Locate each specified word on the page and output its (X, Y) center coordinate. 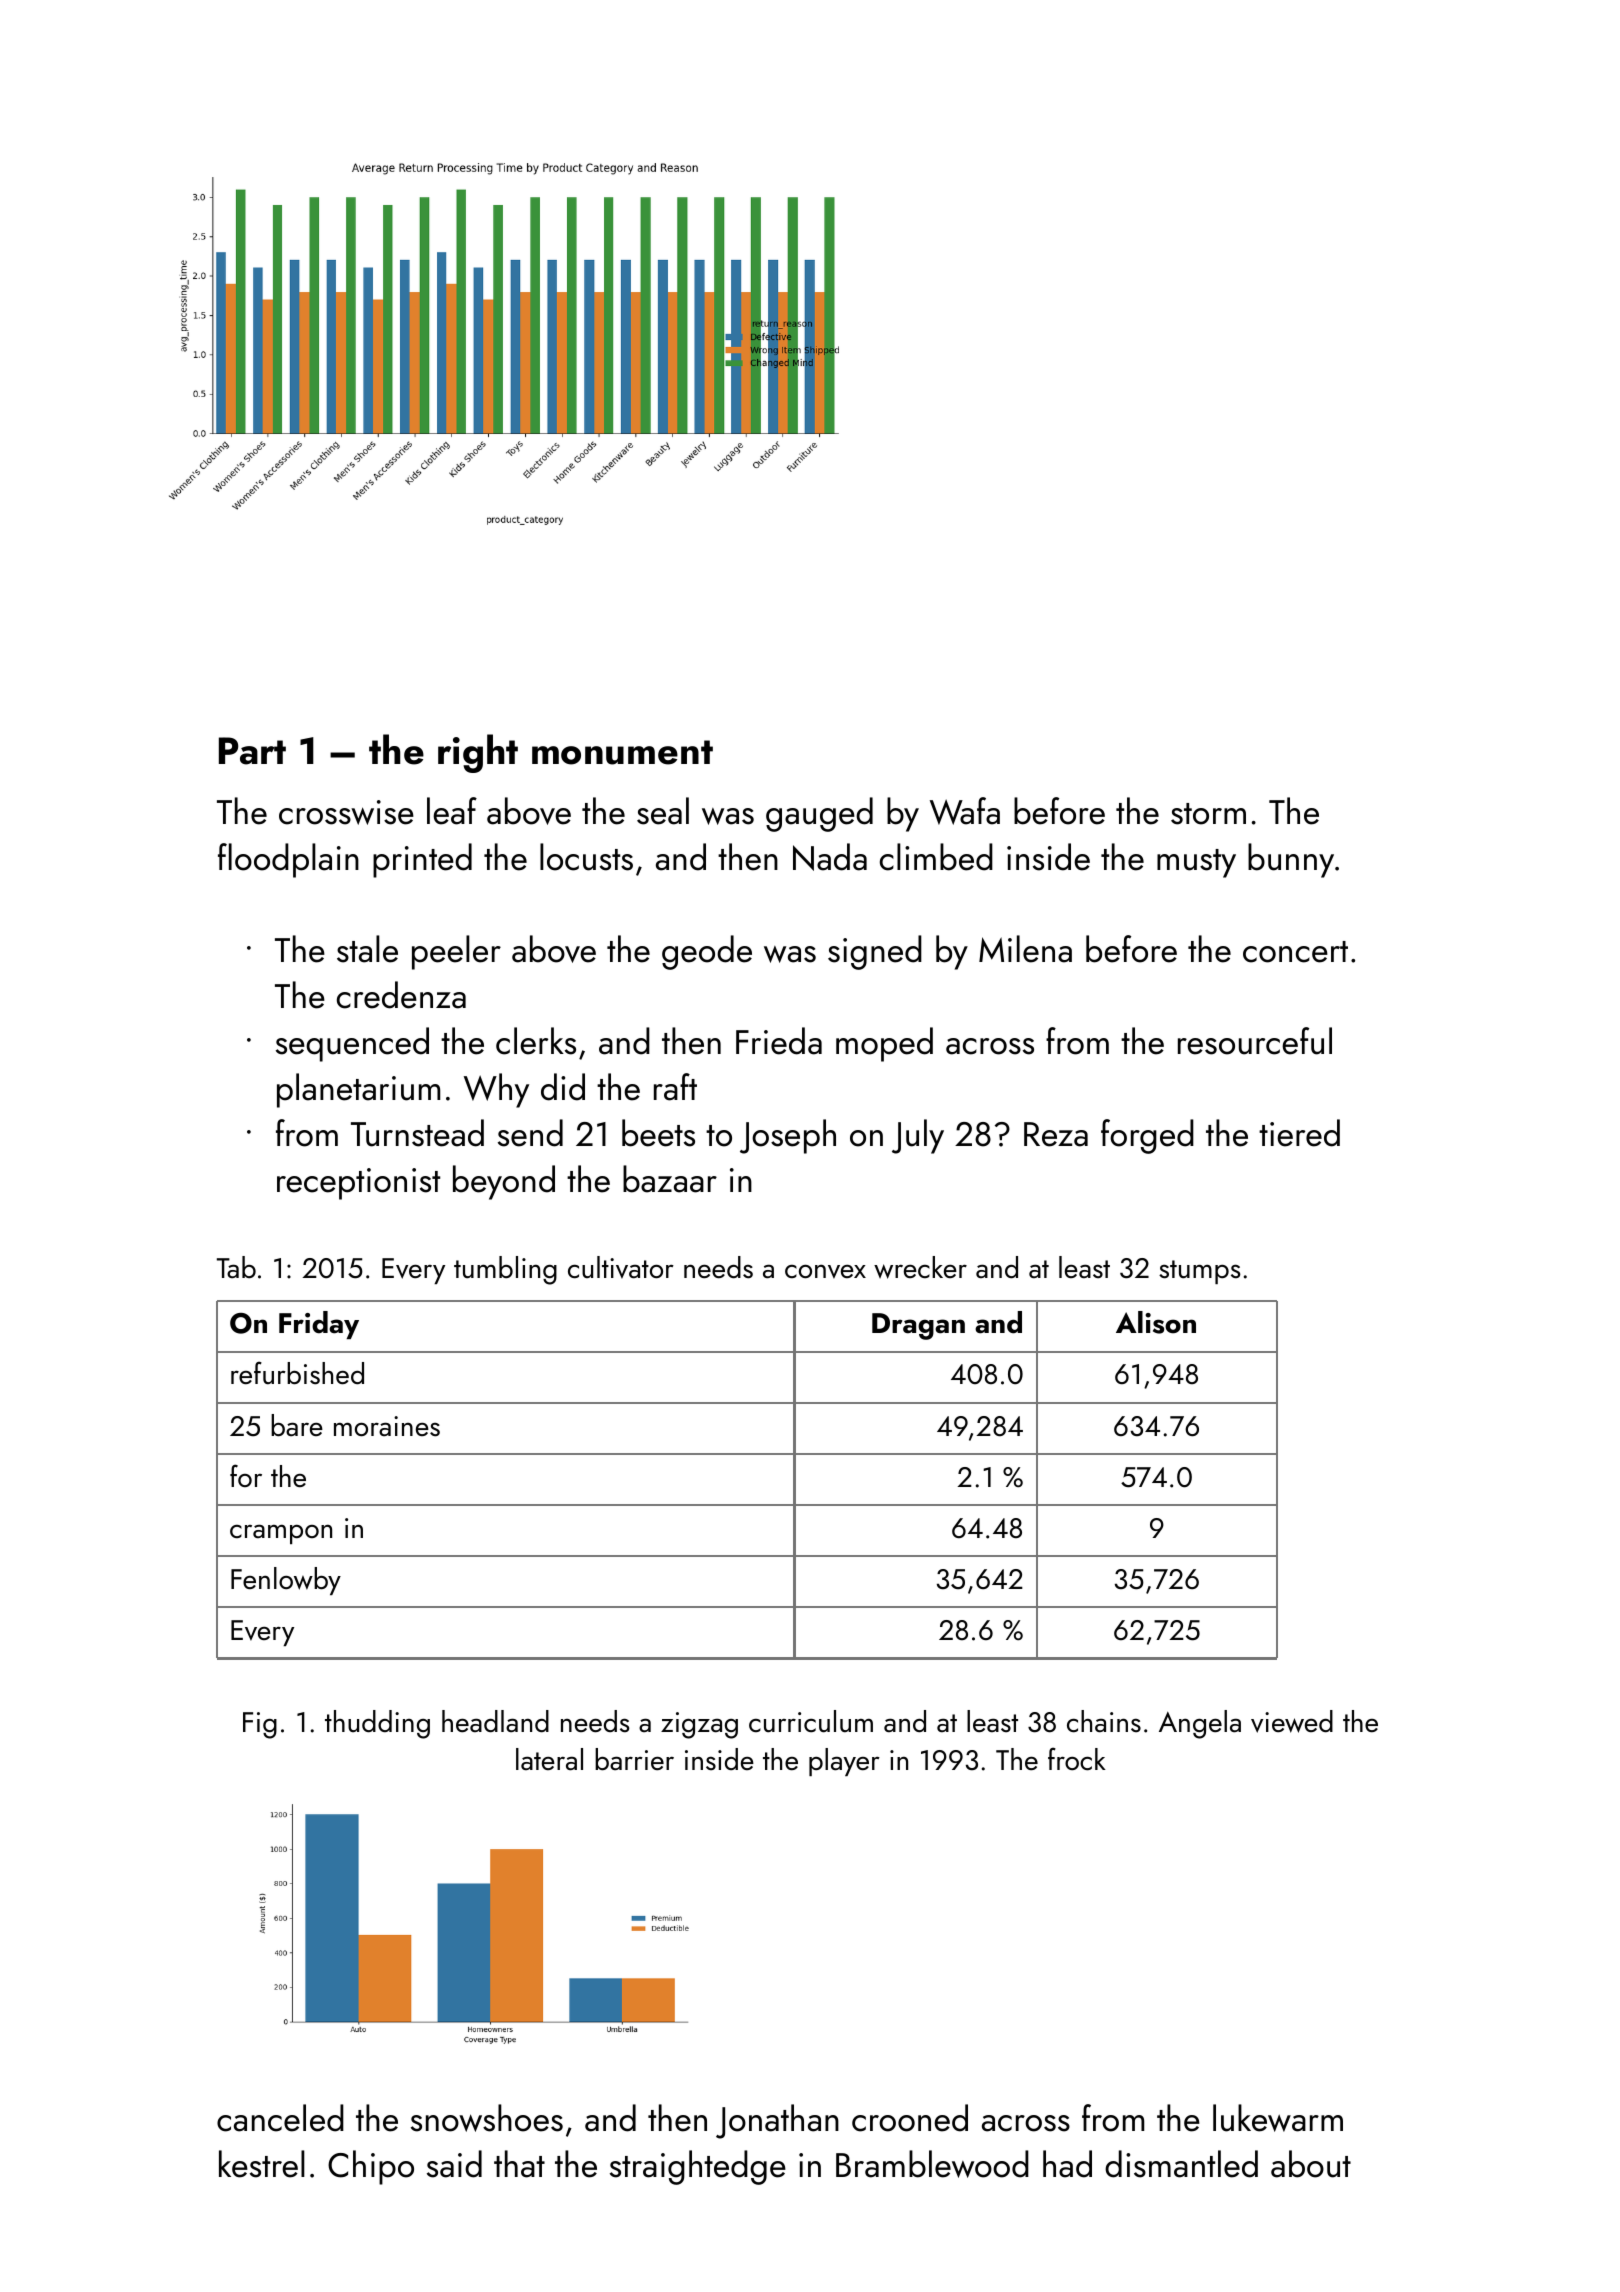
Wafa (965, 811)
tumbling (505, 1270)
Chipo (371, 2167)
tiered (1299, 1133)
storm (1208, 814)
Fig (260, 1725)
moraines (387, 1426)
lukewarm (1278, 2118)
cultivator (621, 1267)
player (844, 1762)
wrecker (920, 1267)
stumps (1200, 1272)
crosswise (346, 812)
